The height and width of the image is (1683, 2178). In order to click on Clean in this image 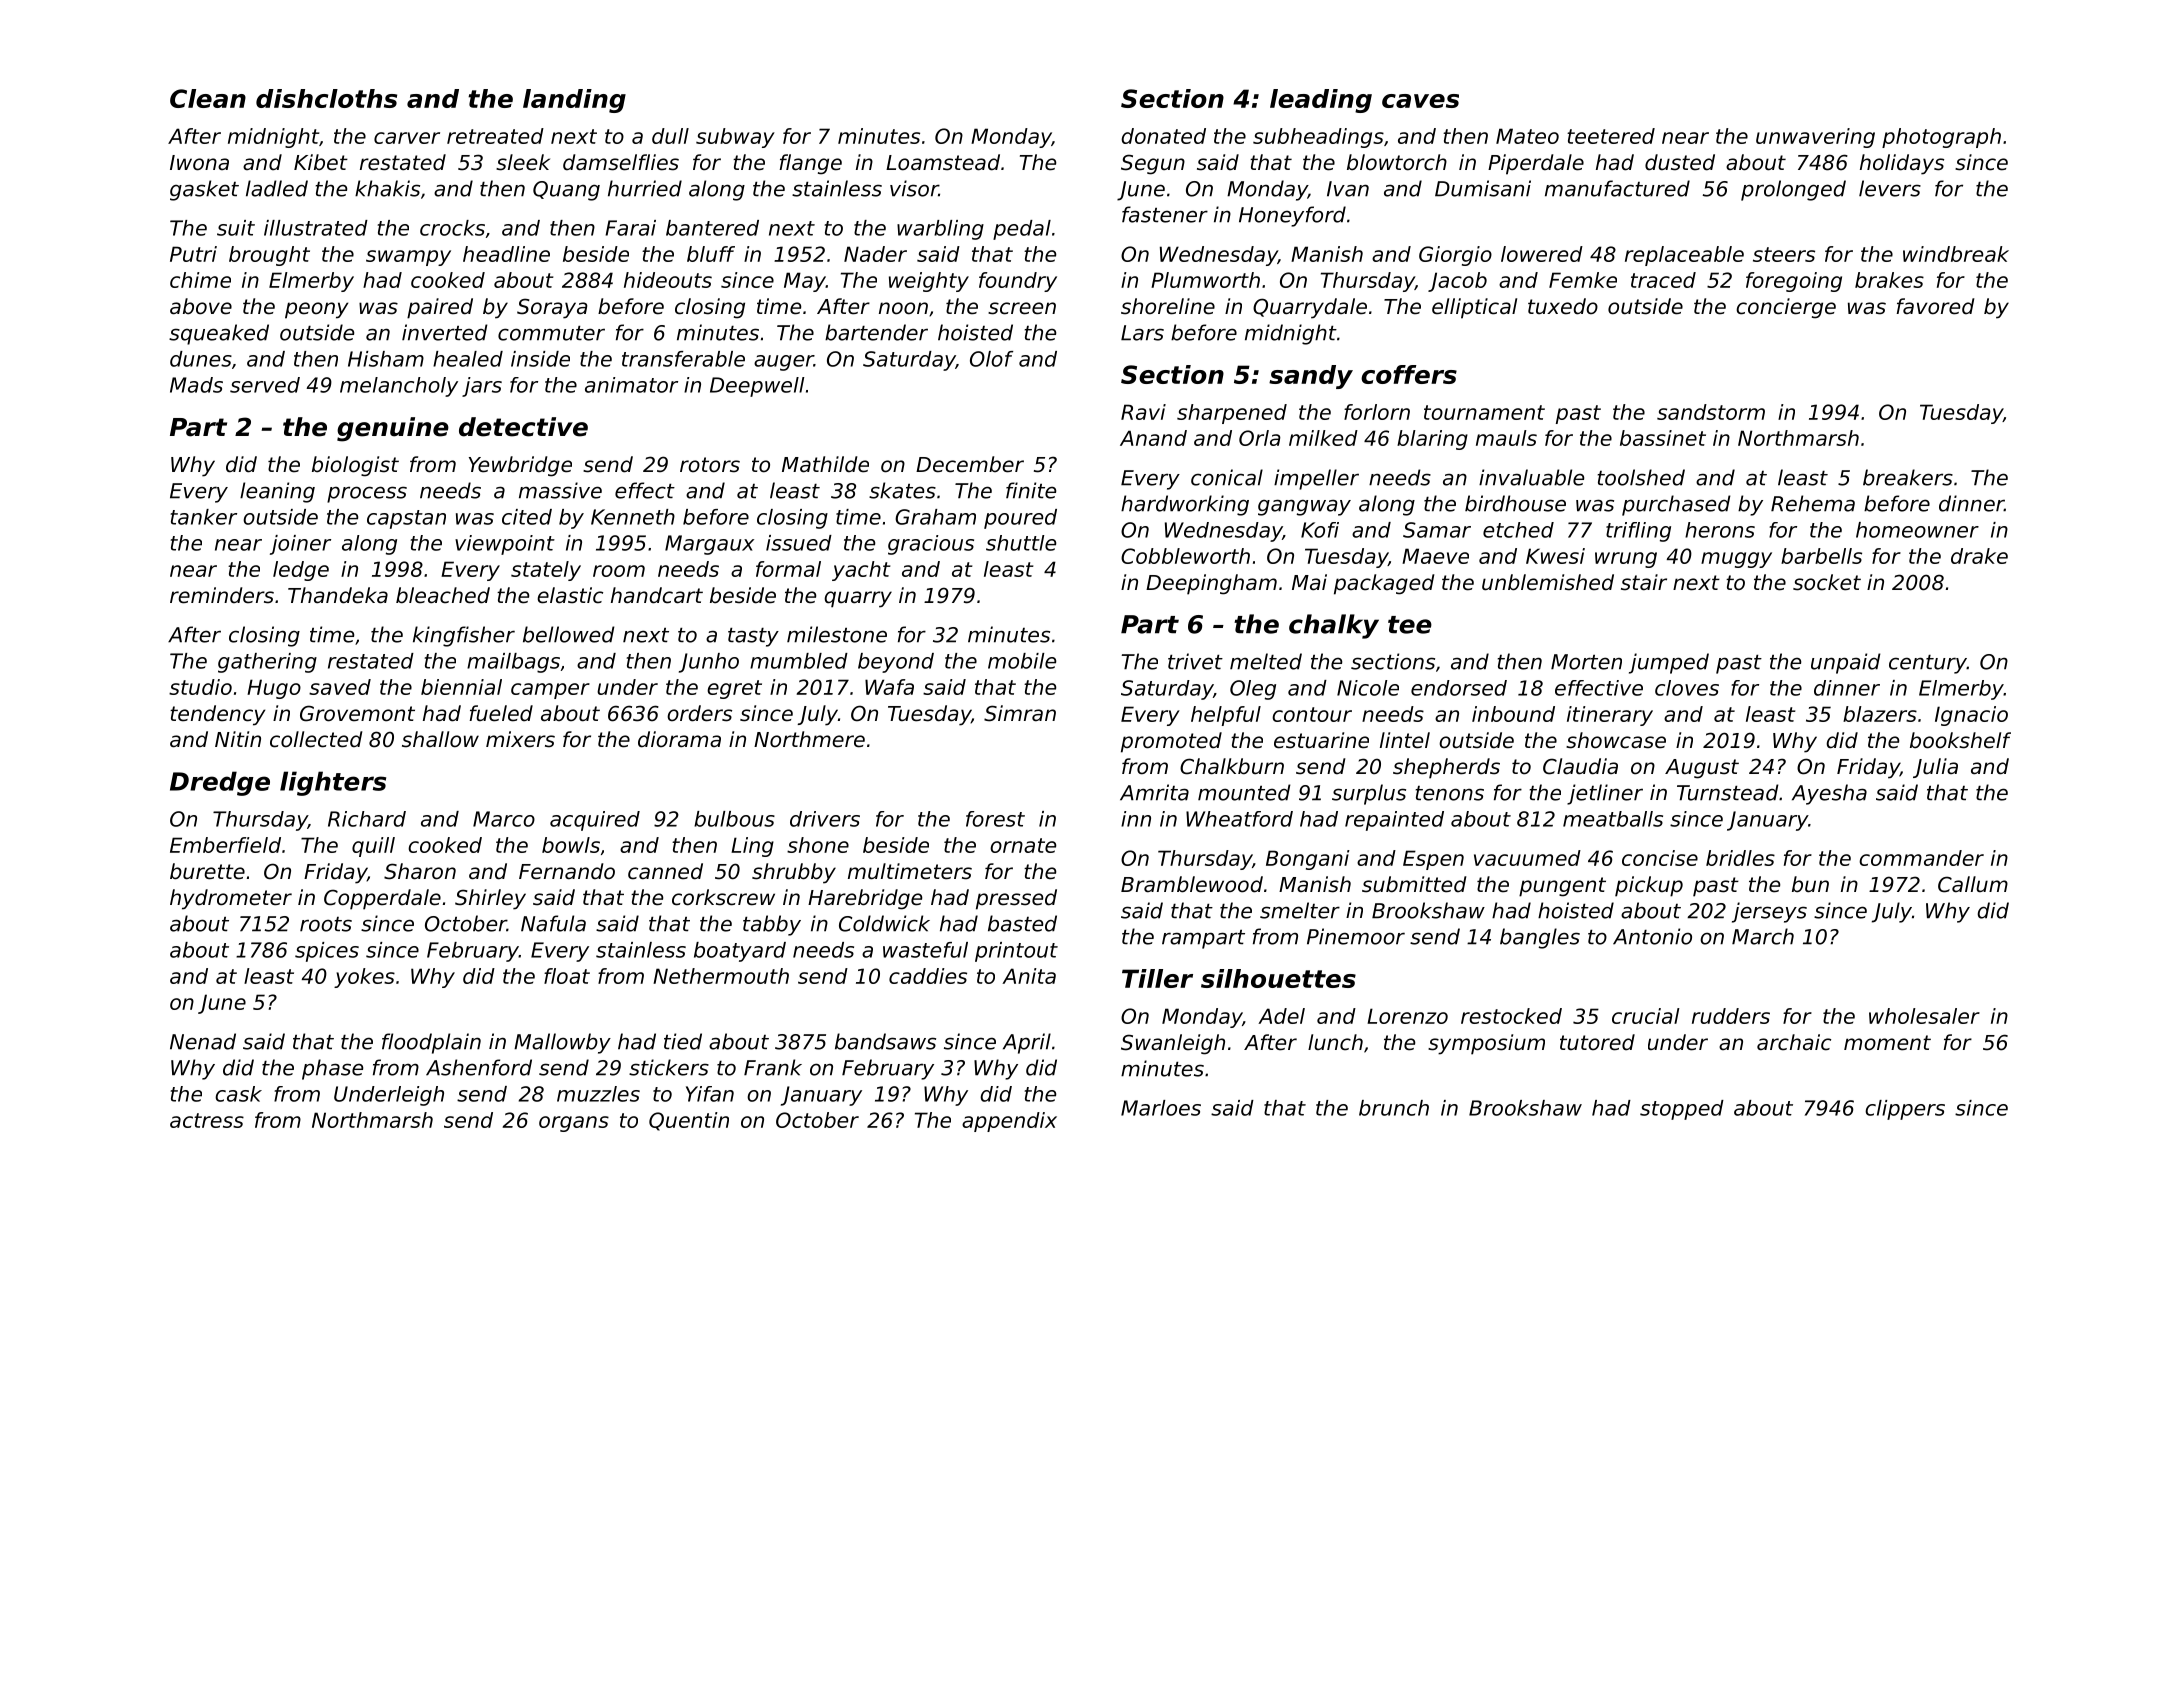, I will do `click(208, 98)`.
